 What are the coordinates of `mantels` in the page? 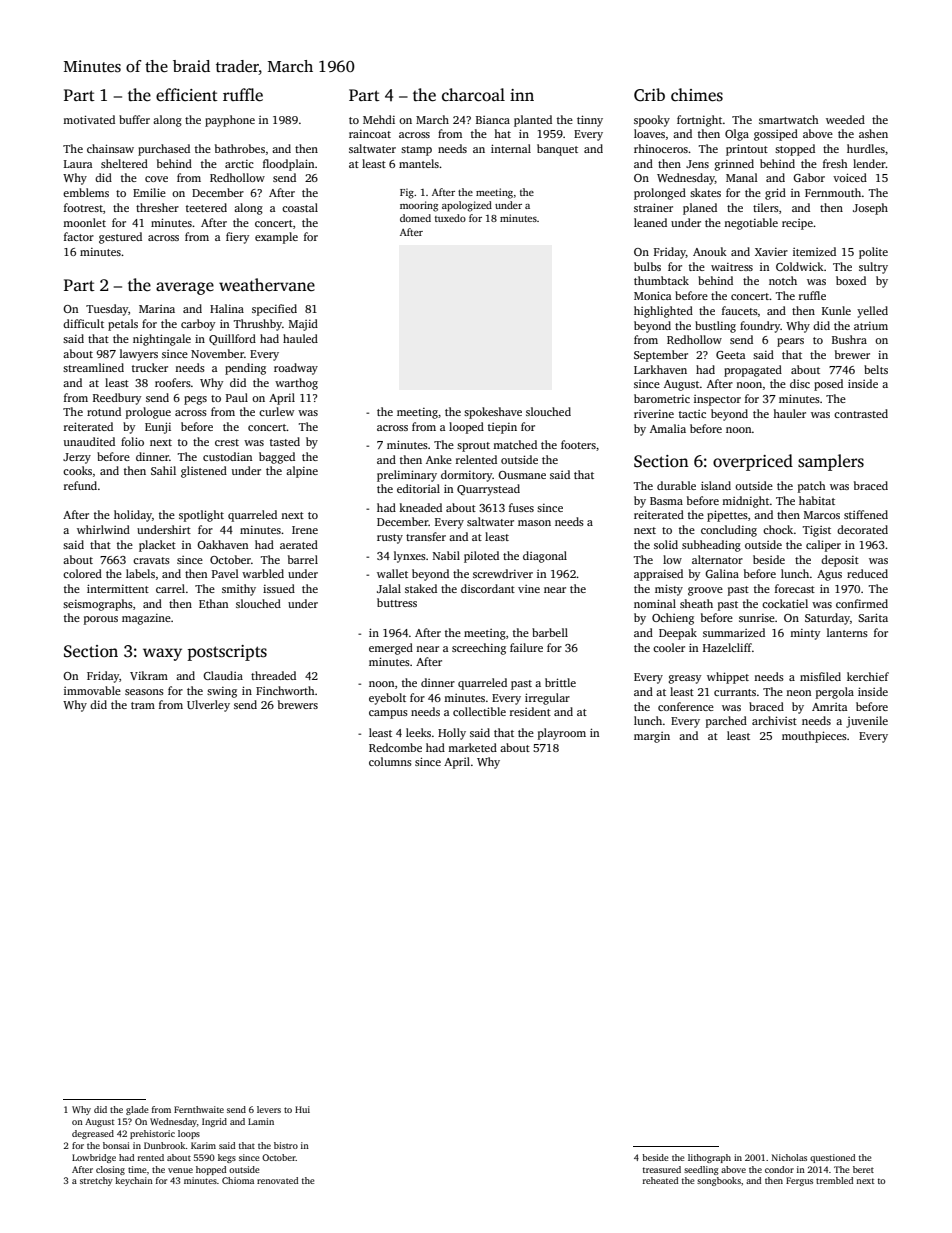 It's located at (419, 163).
